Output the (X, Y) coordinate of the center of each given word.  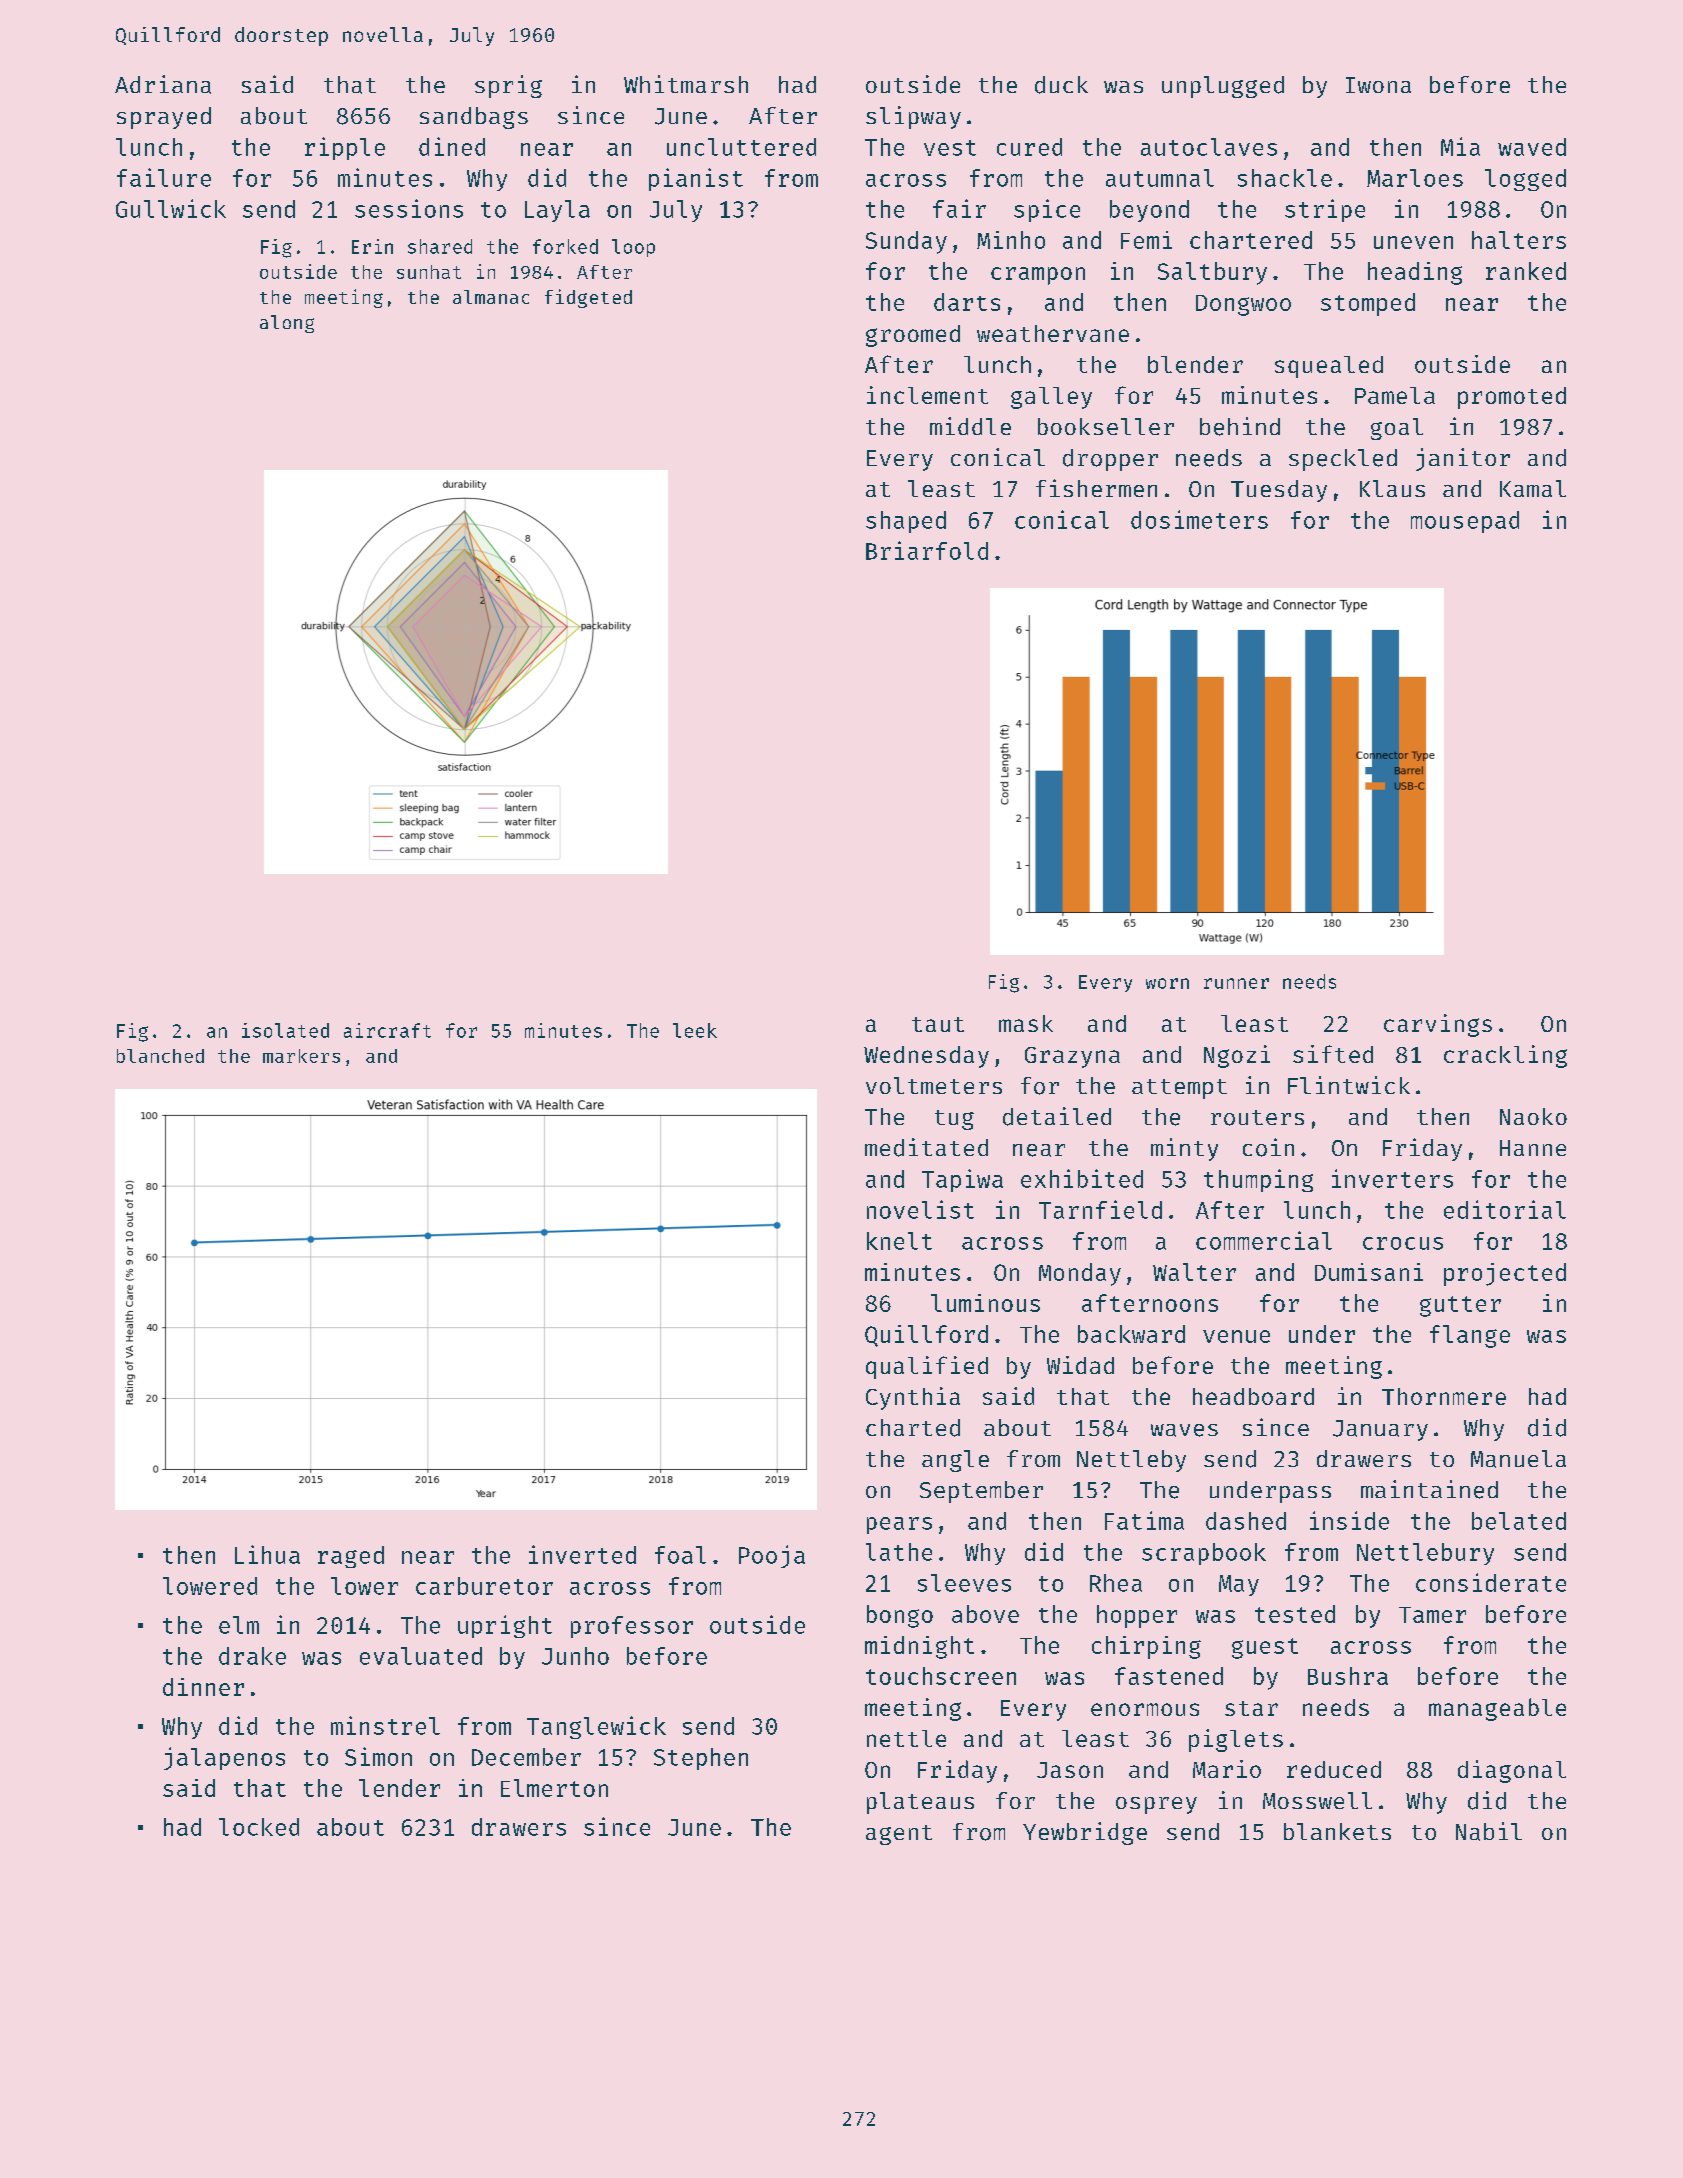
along (287, 324)
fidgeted (588, 298)
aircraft (387, 1030)
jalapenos (224, 1758)
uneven (1413, 242)
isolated (285, 1030)
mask (1026, 1023)
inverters (1392, 1178)
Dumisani (1369, 1272)
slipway (913, 117)
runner (1236, 983)
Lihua (267, 1554)
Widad (1080, 1365)
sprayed (164, 118)
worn (1167, 983)
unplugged (1223, 87)
